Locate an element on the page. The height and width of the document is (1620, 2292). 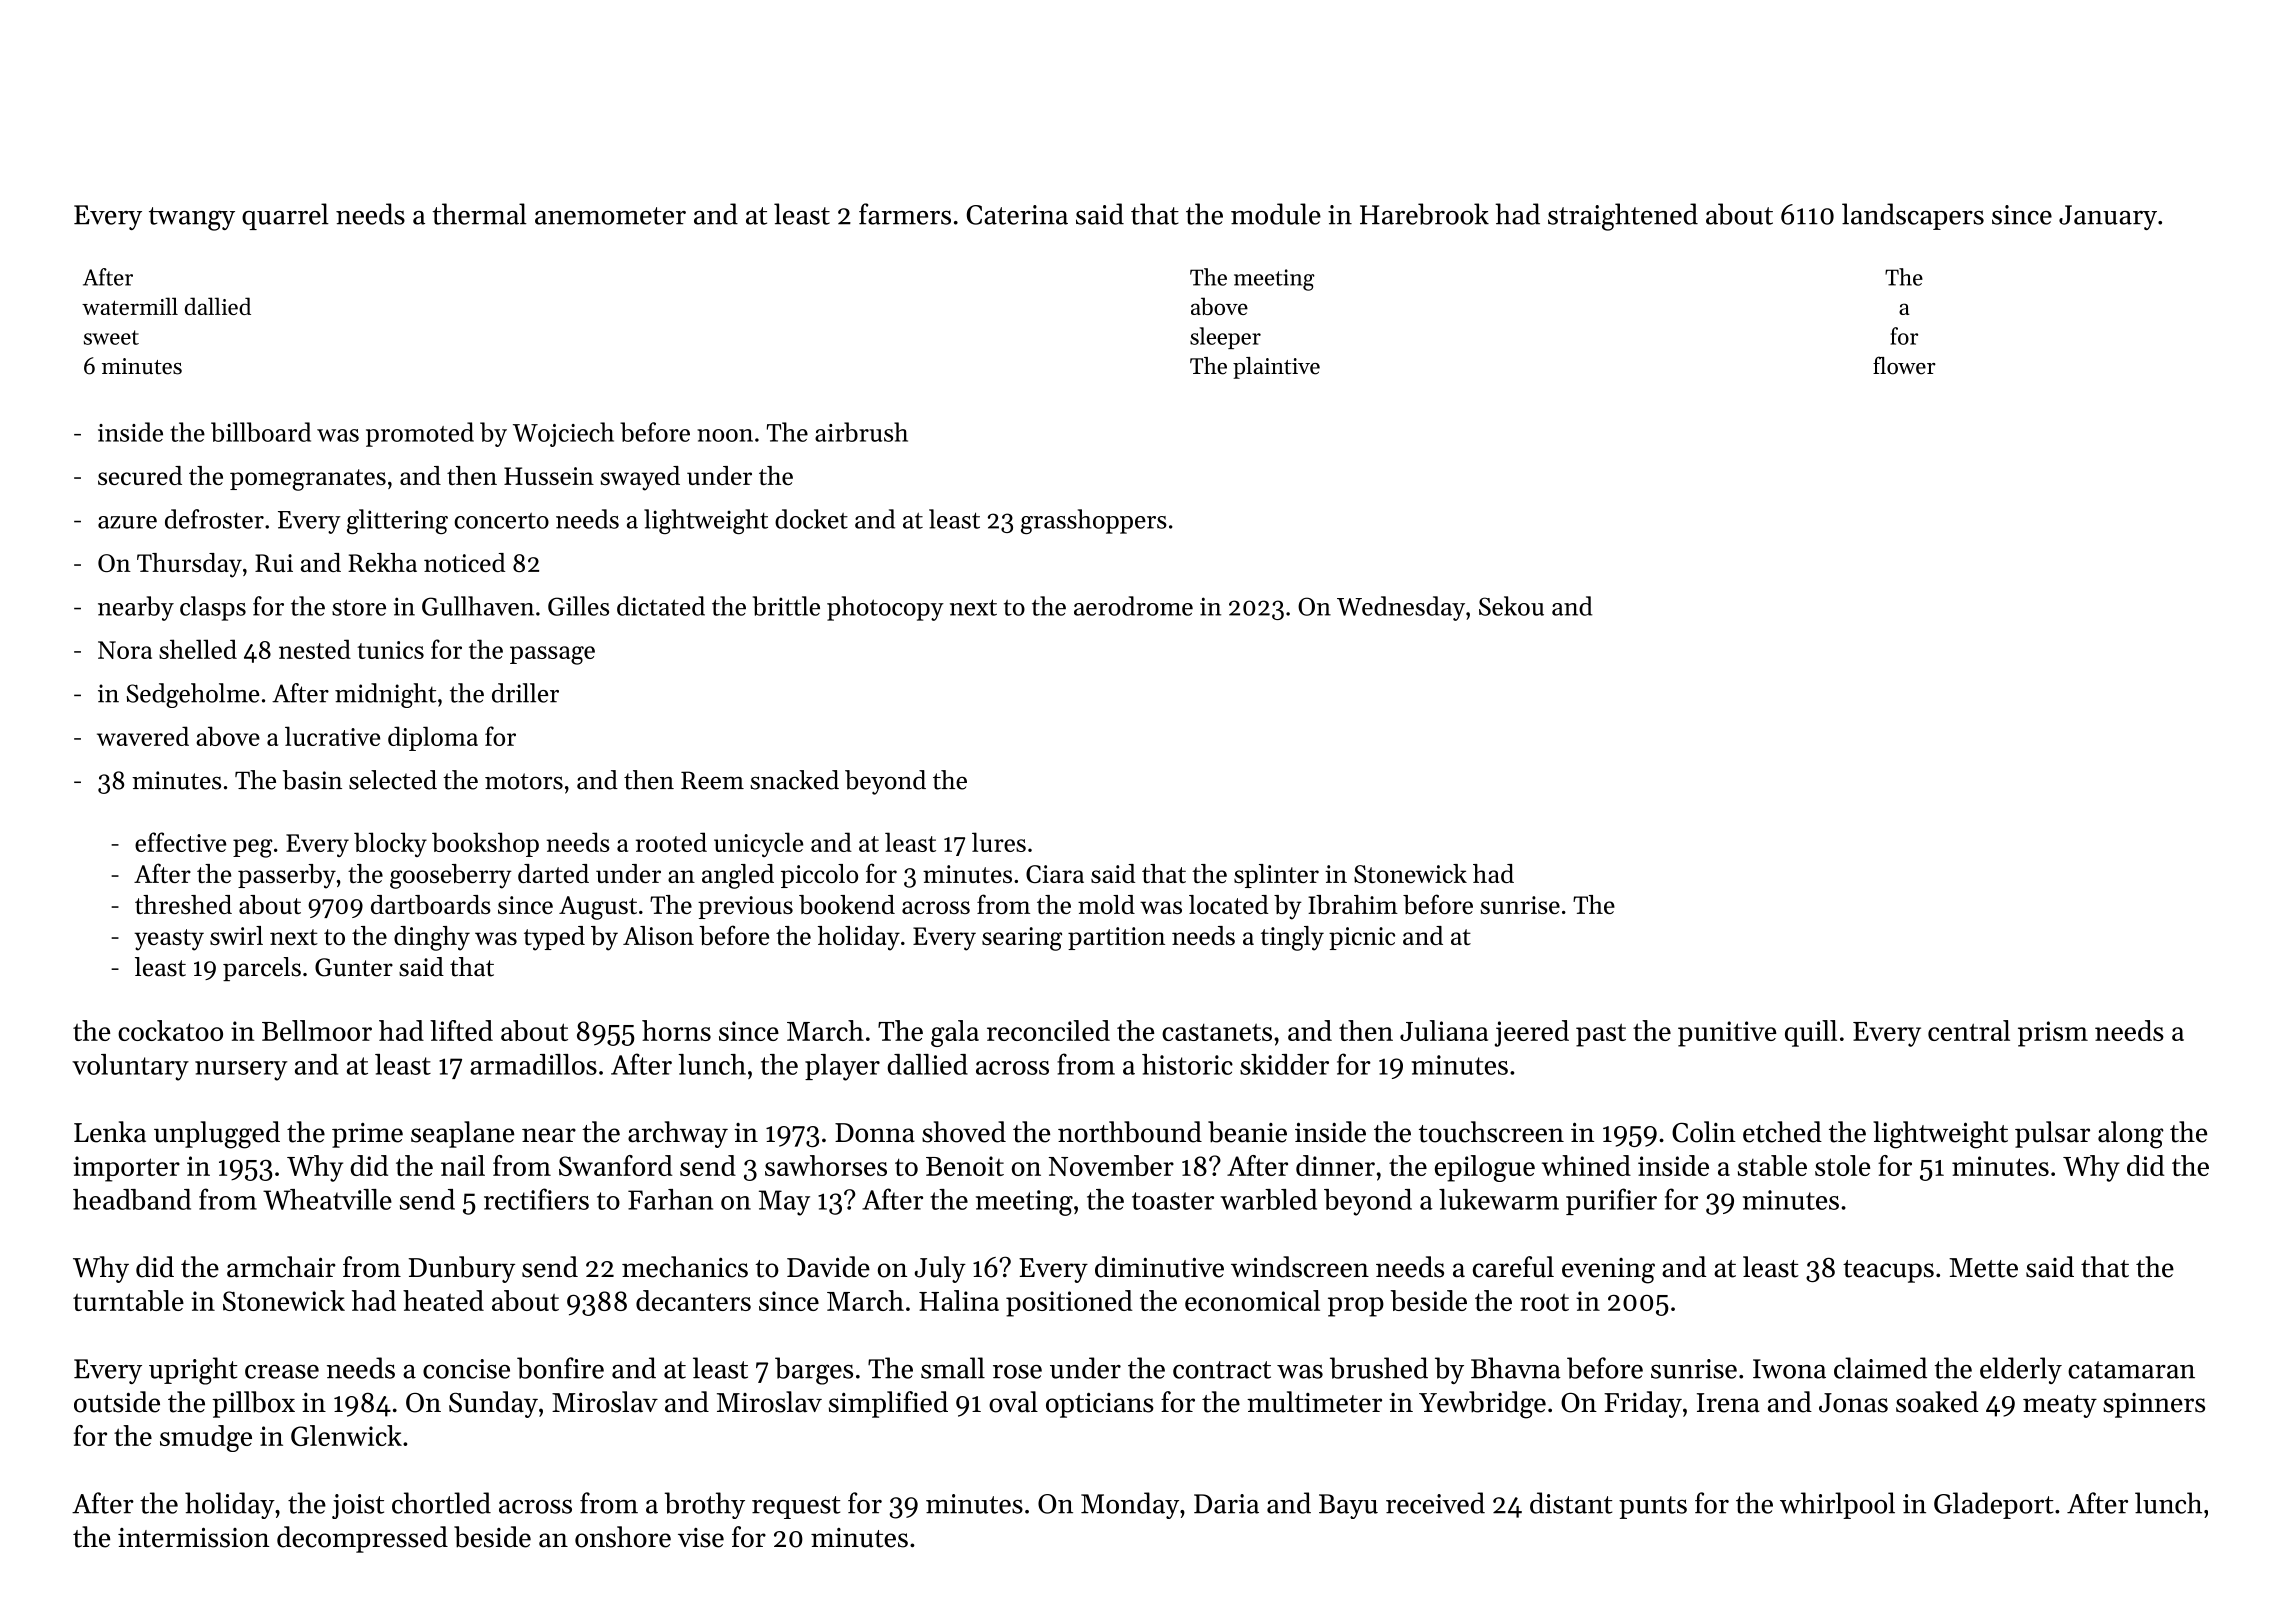
Caterina is located at coordinates (1017, 215).
